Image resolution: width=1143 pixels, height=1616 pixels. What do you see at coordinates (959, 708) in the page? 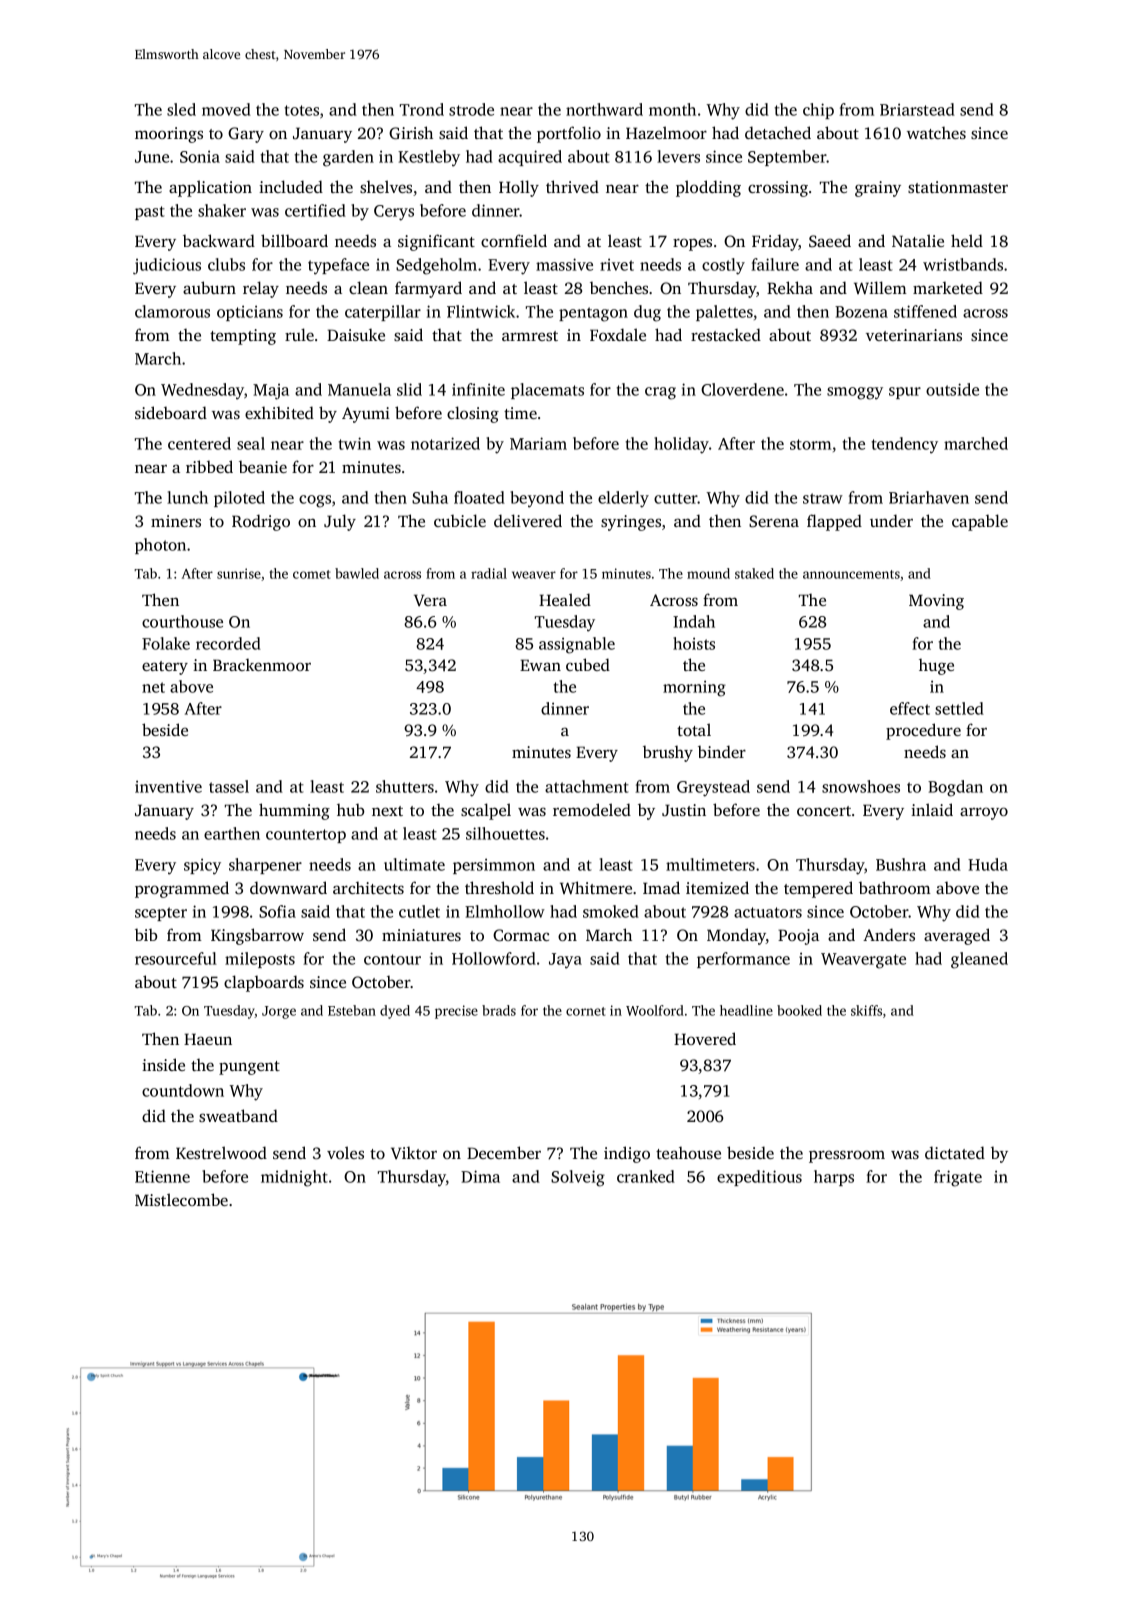
I see `settled` at bounding box center [959, 708].
